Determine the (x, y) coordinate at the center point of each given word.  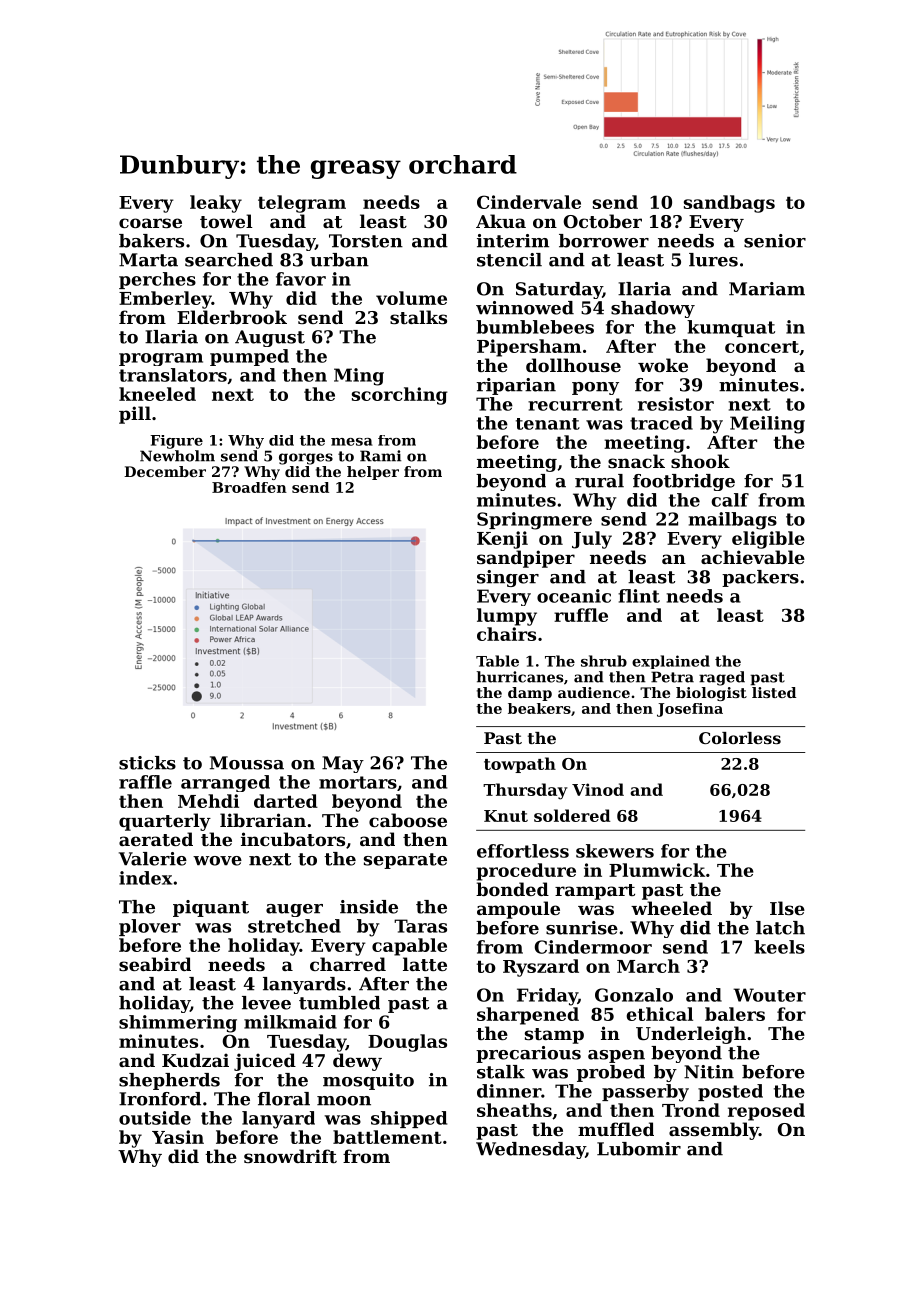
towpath (520, 765)
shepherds (169, 1081)
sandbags (729, 204)
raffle (145, 782)
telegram (302, 204)
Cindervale (529, 202)
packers (760, 578)
